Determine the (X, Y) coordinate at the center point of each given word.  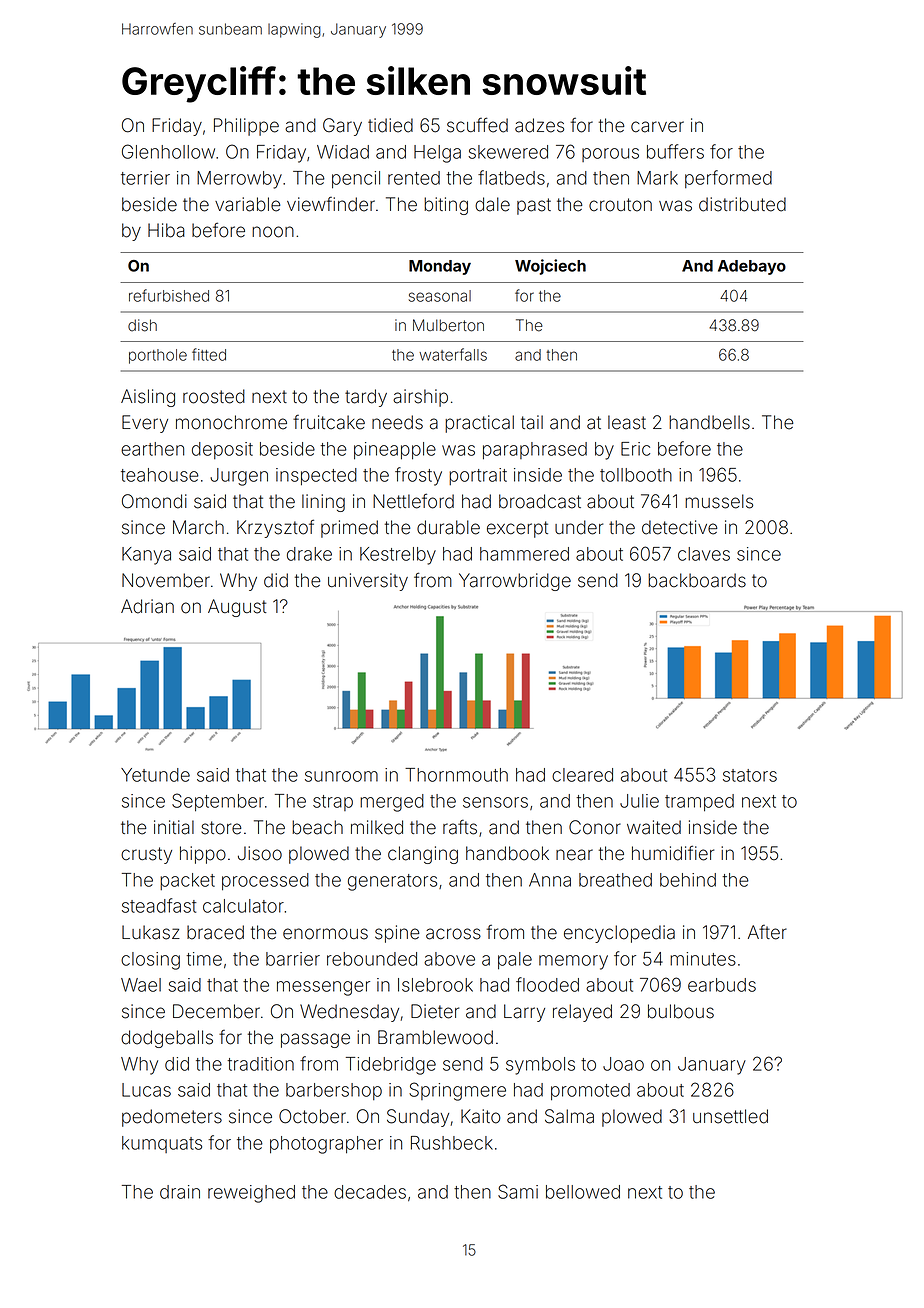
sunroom (341, 776)
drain (180, 1192)
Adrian (147, 606)
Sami (518, 1191)
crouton (620, 205)
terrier (145, 178)
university (368, 582)
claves (704, 554)
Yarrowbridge (515, 582)
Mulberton (448, 325)
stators (750, 775)
